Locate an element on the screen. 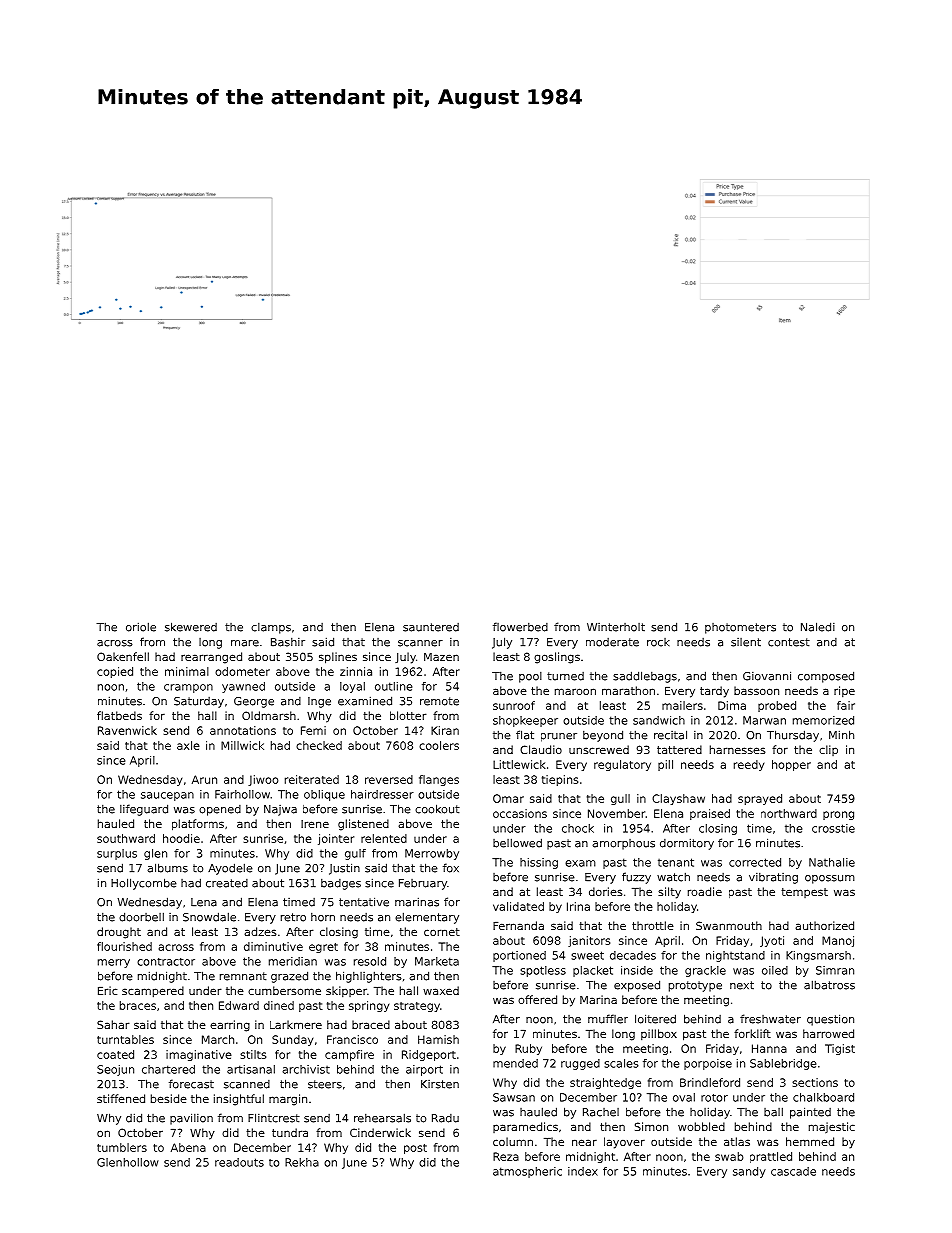 This screenshot has height=1233, width=952. placket is located at coordinates (593, 971).
